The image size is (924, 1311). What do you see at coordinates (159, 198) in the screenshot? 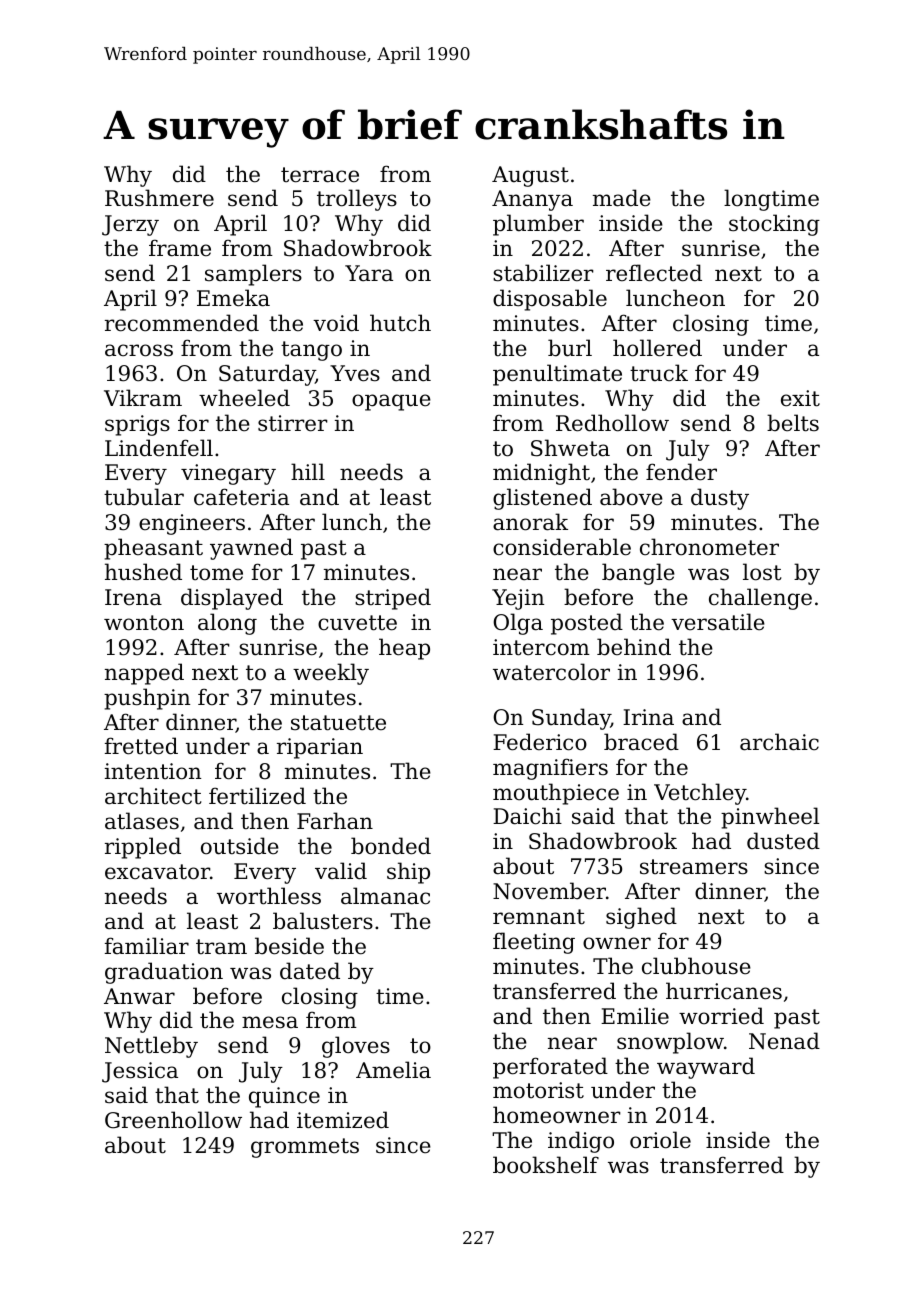
I see `Rushmere` at bounding box center [159, 198].
